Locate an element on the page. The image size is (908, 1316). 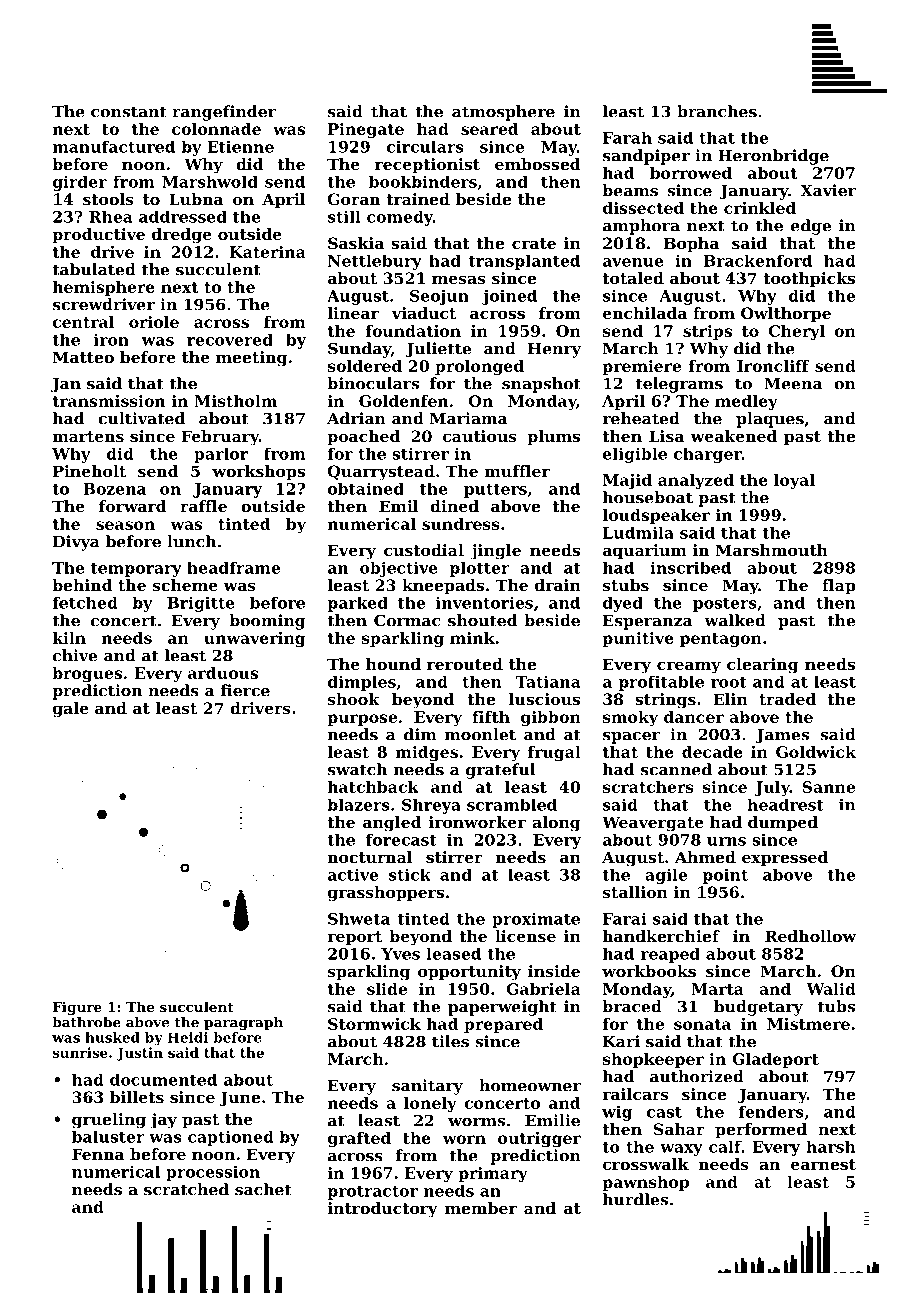
constant is located at coordinates (129, 112).
